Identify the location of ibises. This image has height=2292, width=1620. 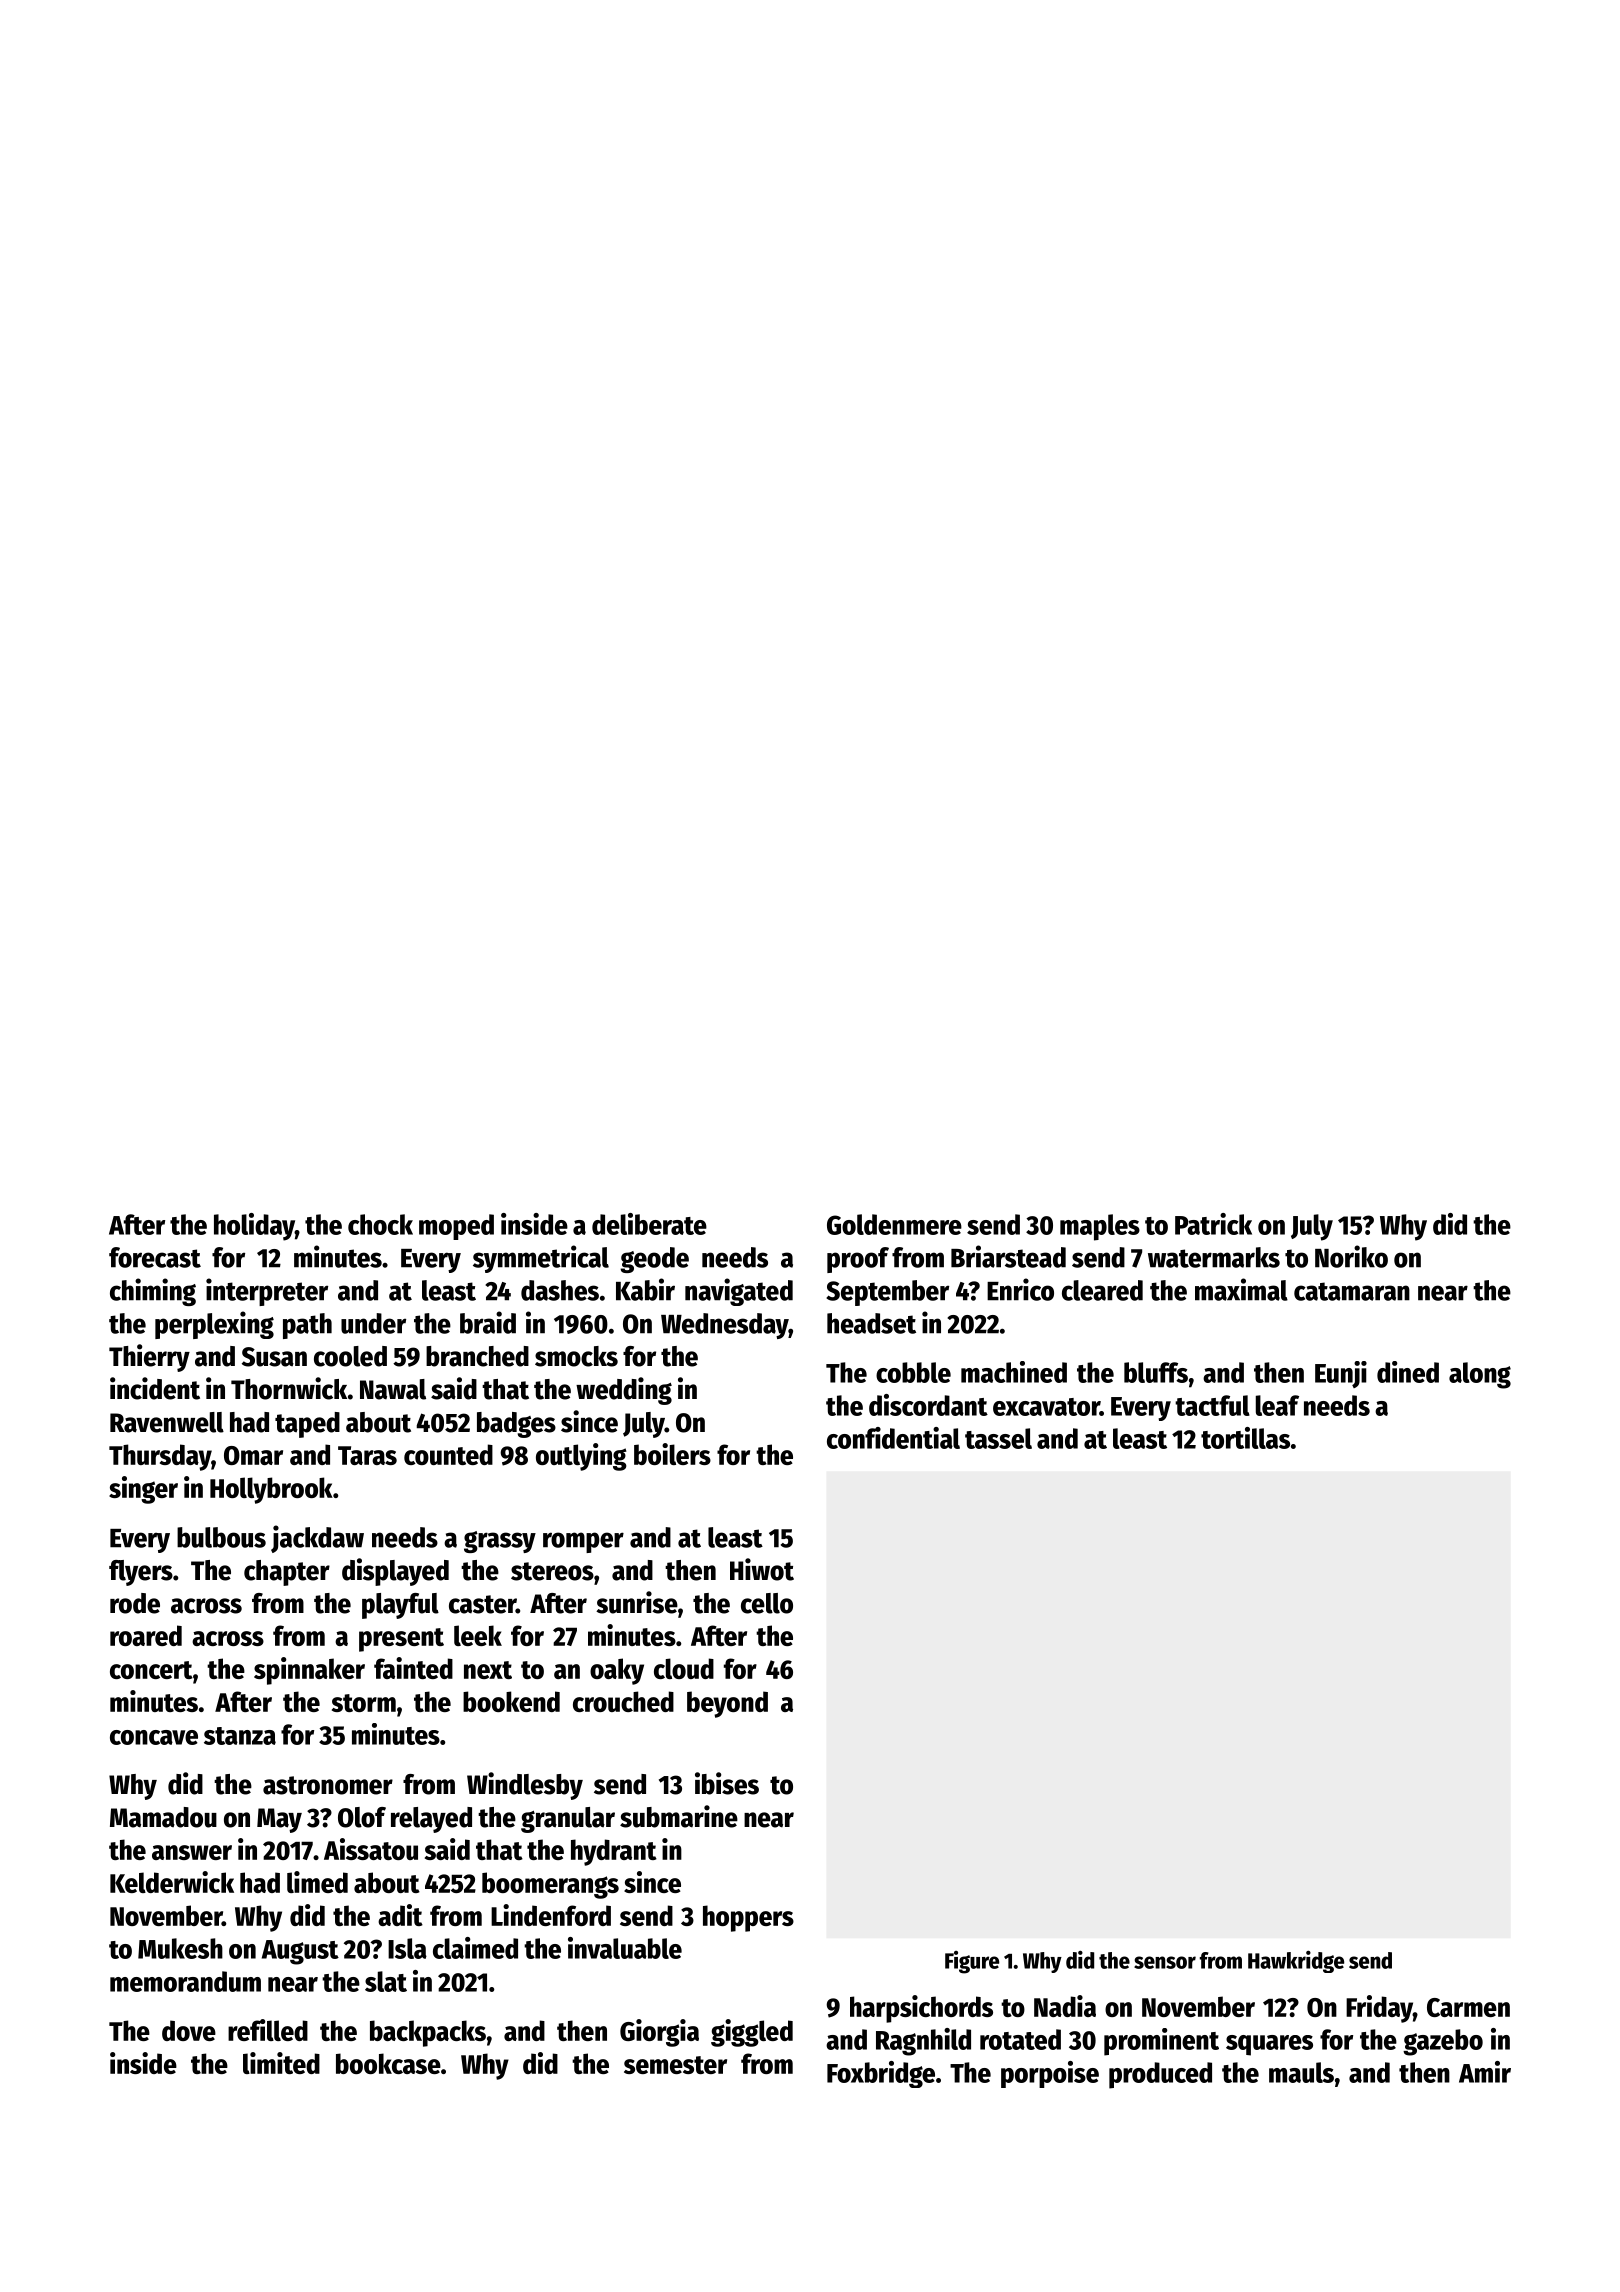
(727, 1783).
